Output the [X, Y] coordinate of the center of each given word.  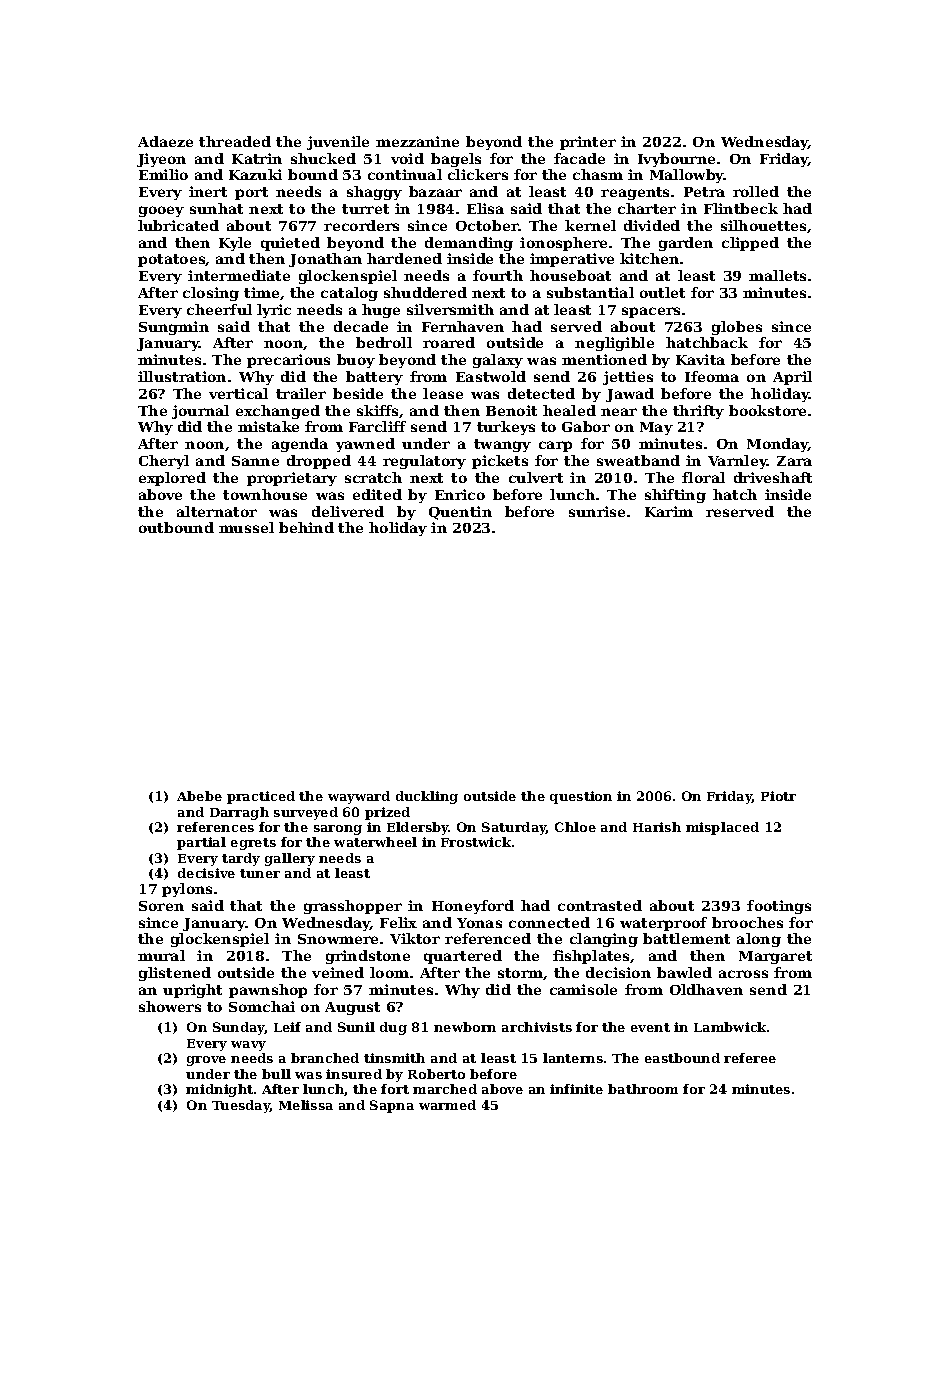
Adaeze [165, 141]
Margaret [775, 957]
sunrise [597, 511]
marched [445, 1089]
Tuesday [241, 1106]
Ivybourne [676, 160]
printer [588, 143]
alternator [217, 511]
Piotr [778, 796]
